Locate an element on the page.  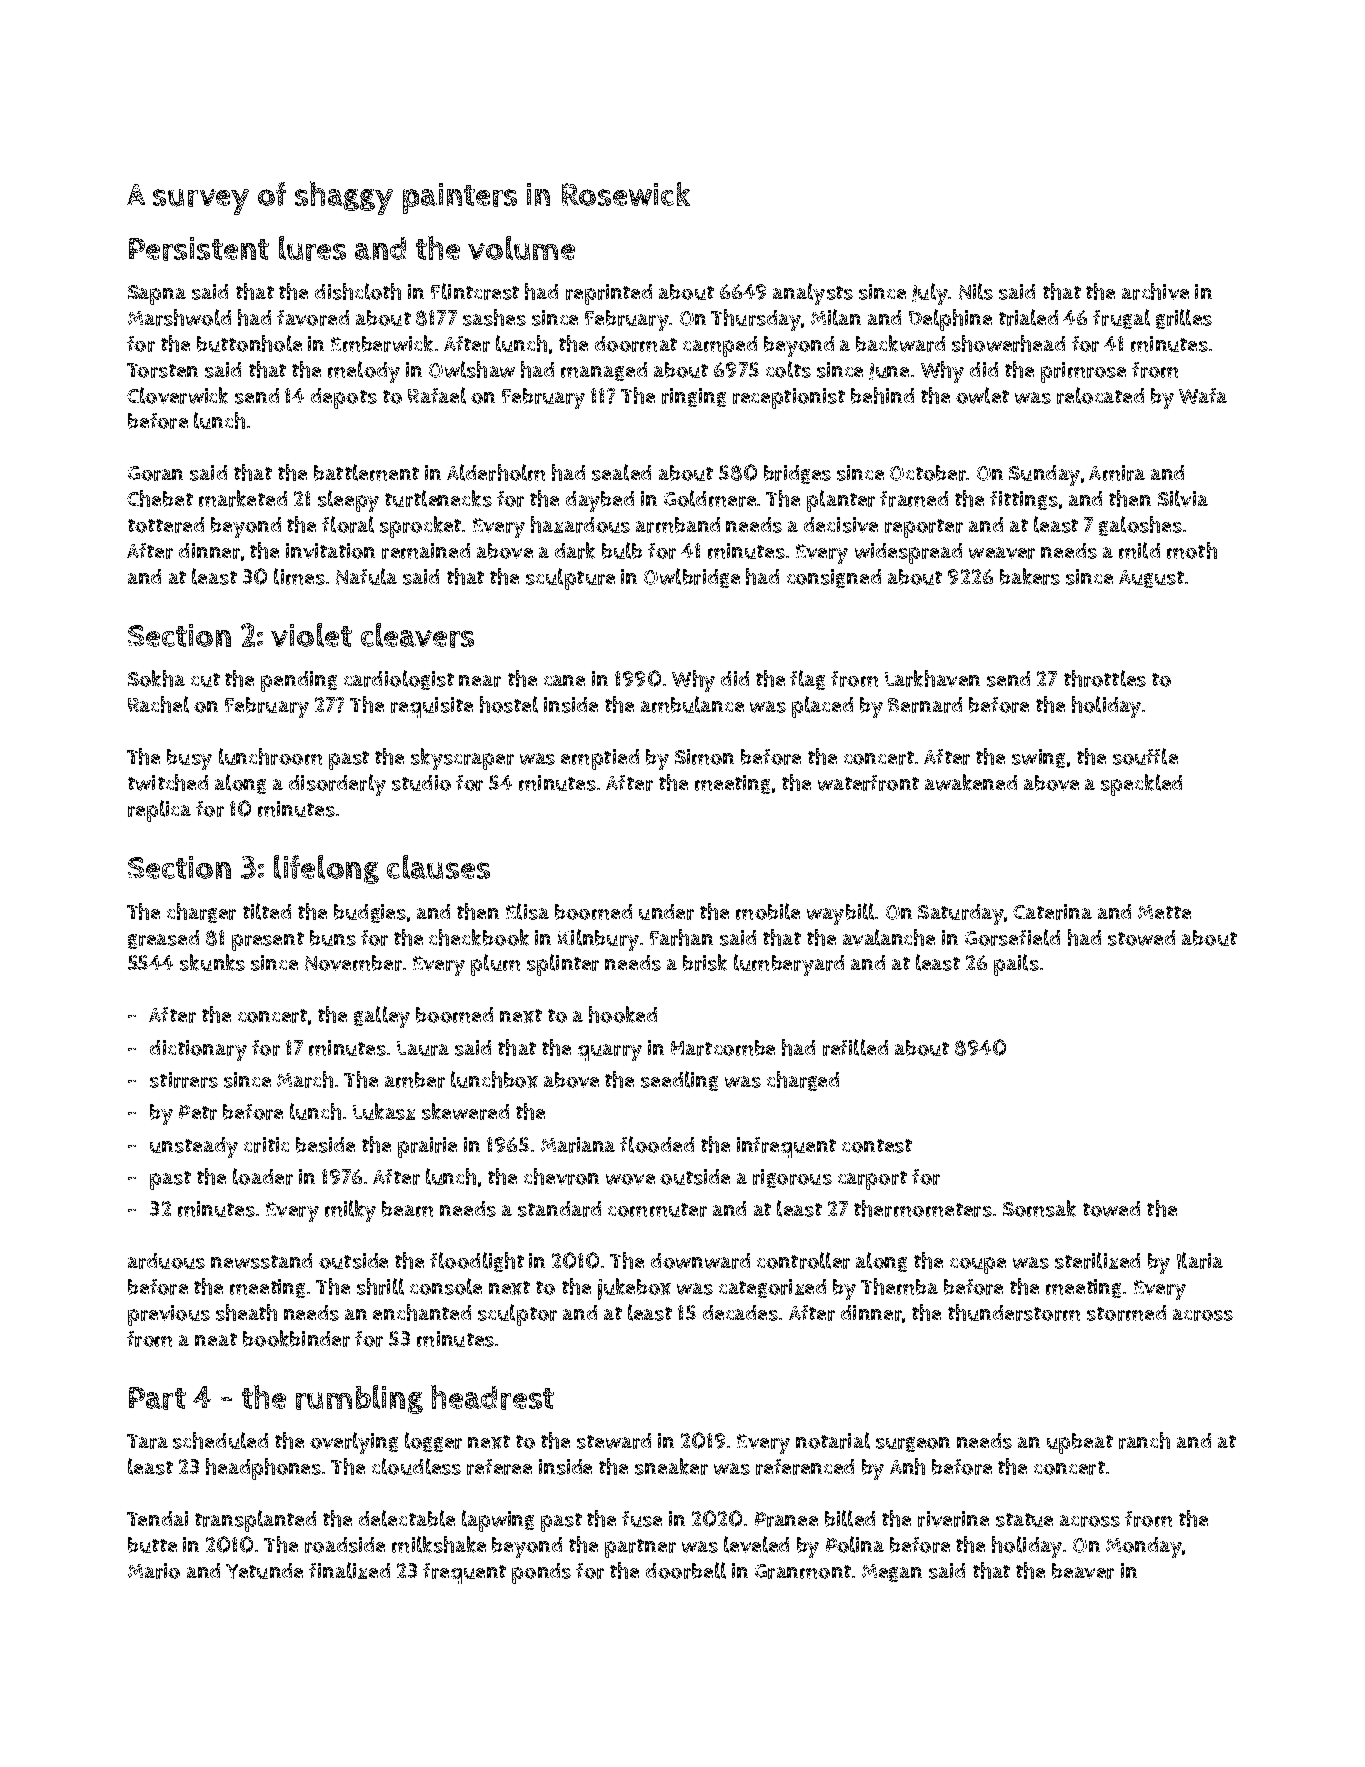
volume is located at coordinates (521, 248).
